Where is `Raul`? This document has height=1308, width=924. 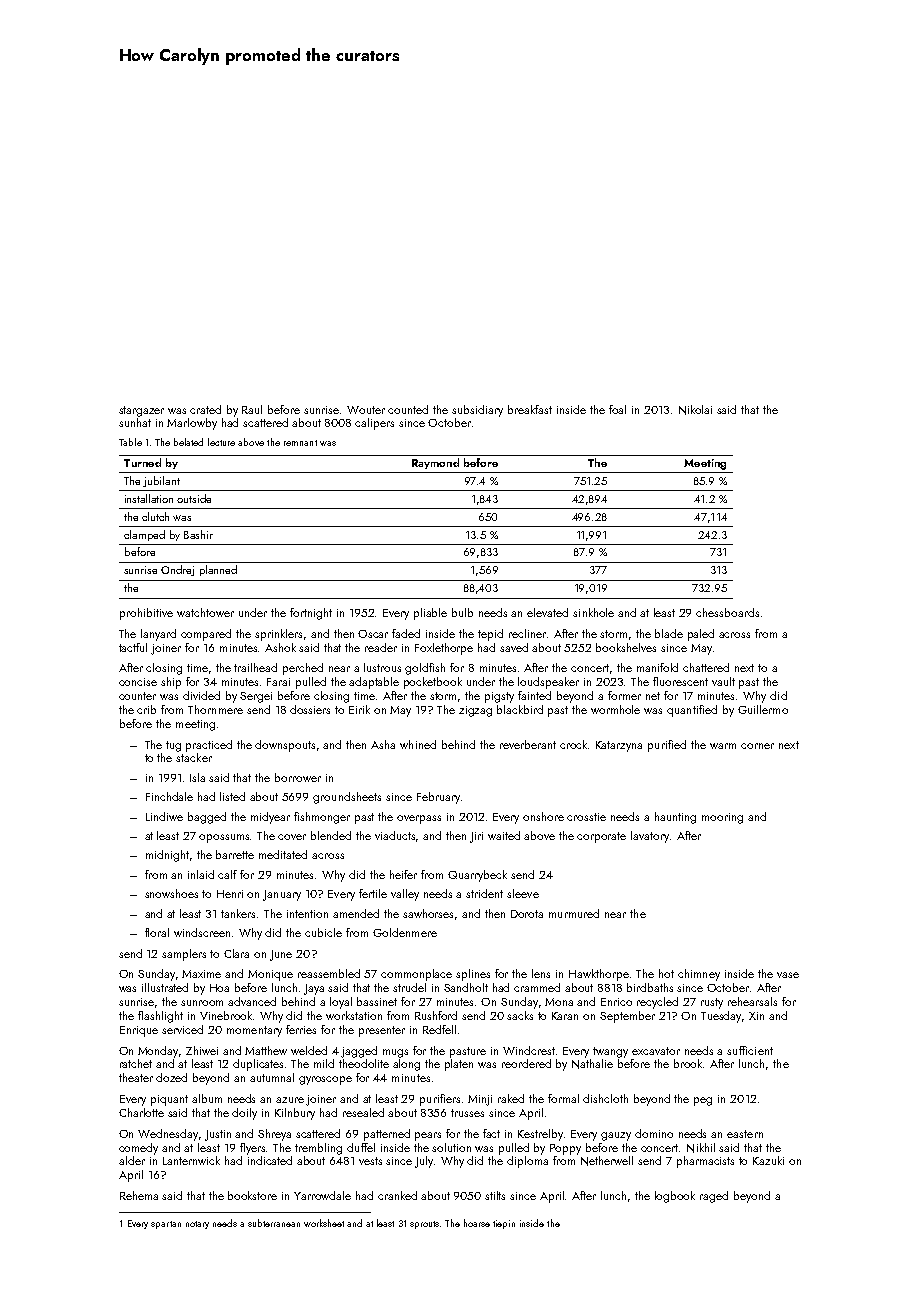 Raul is located at coordinates (252, 409).
